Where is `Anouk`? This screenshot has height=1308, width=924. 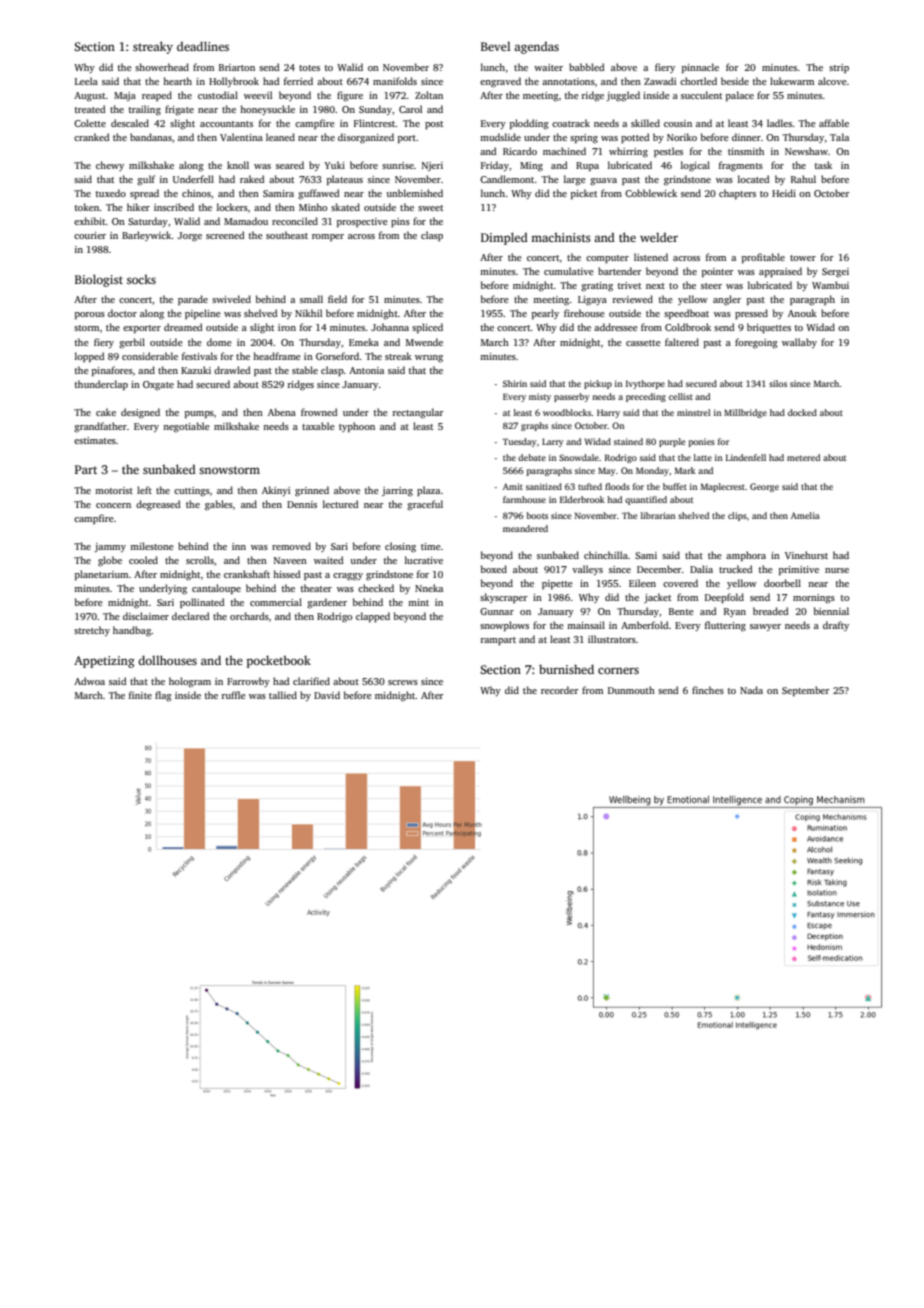 Anouk is located at coordinates (802, 313).
